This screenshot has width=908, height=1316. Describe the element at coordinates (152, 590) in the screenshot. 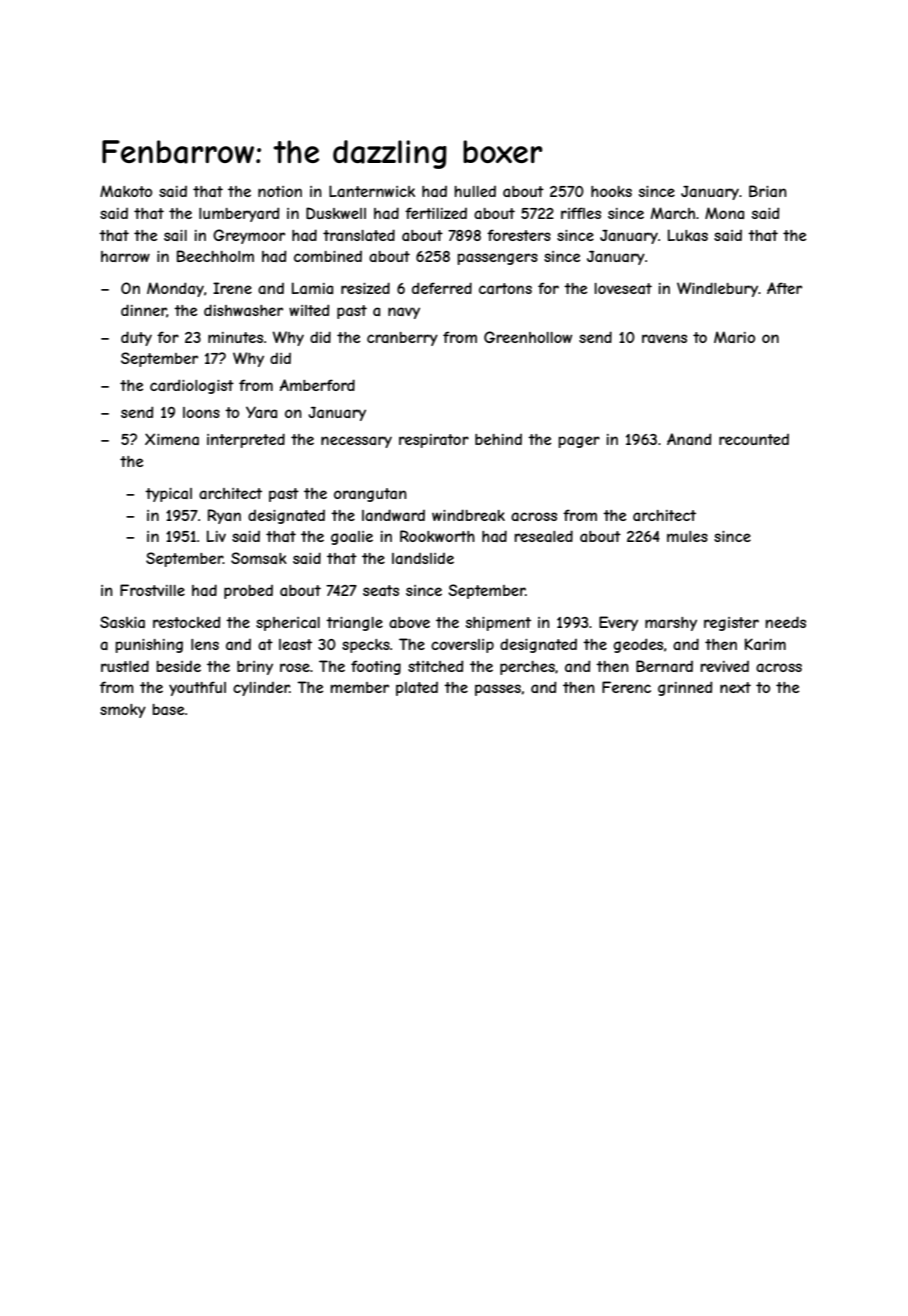

I see `Frostville` at that location.
